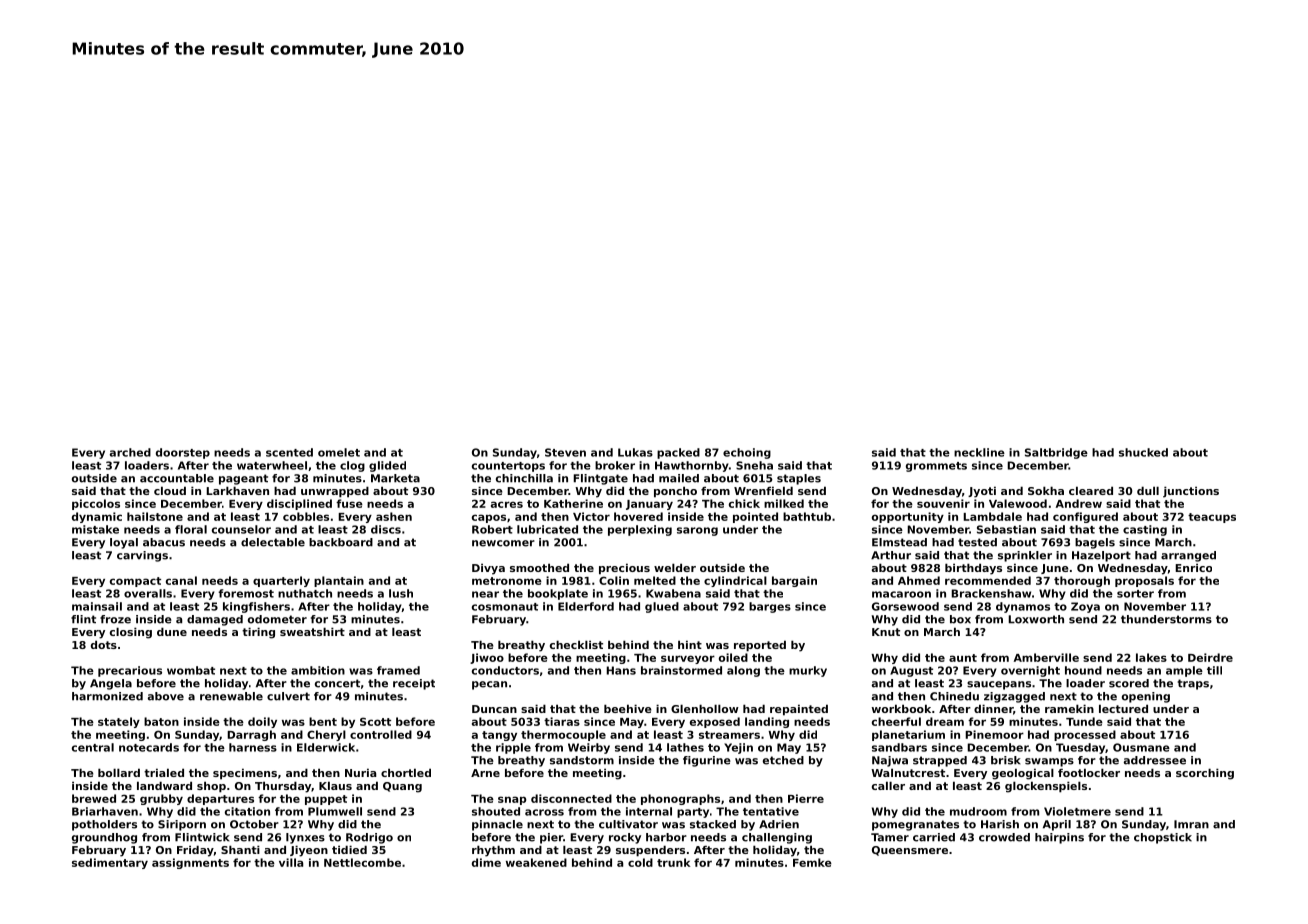 The height and width of the page is (924, 1308). What do you see at coordinates (507, 581) in the page?
I see `metronome` at bounding box center [507, 581].
